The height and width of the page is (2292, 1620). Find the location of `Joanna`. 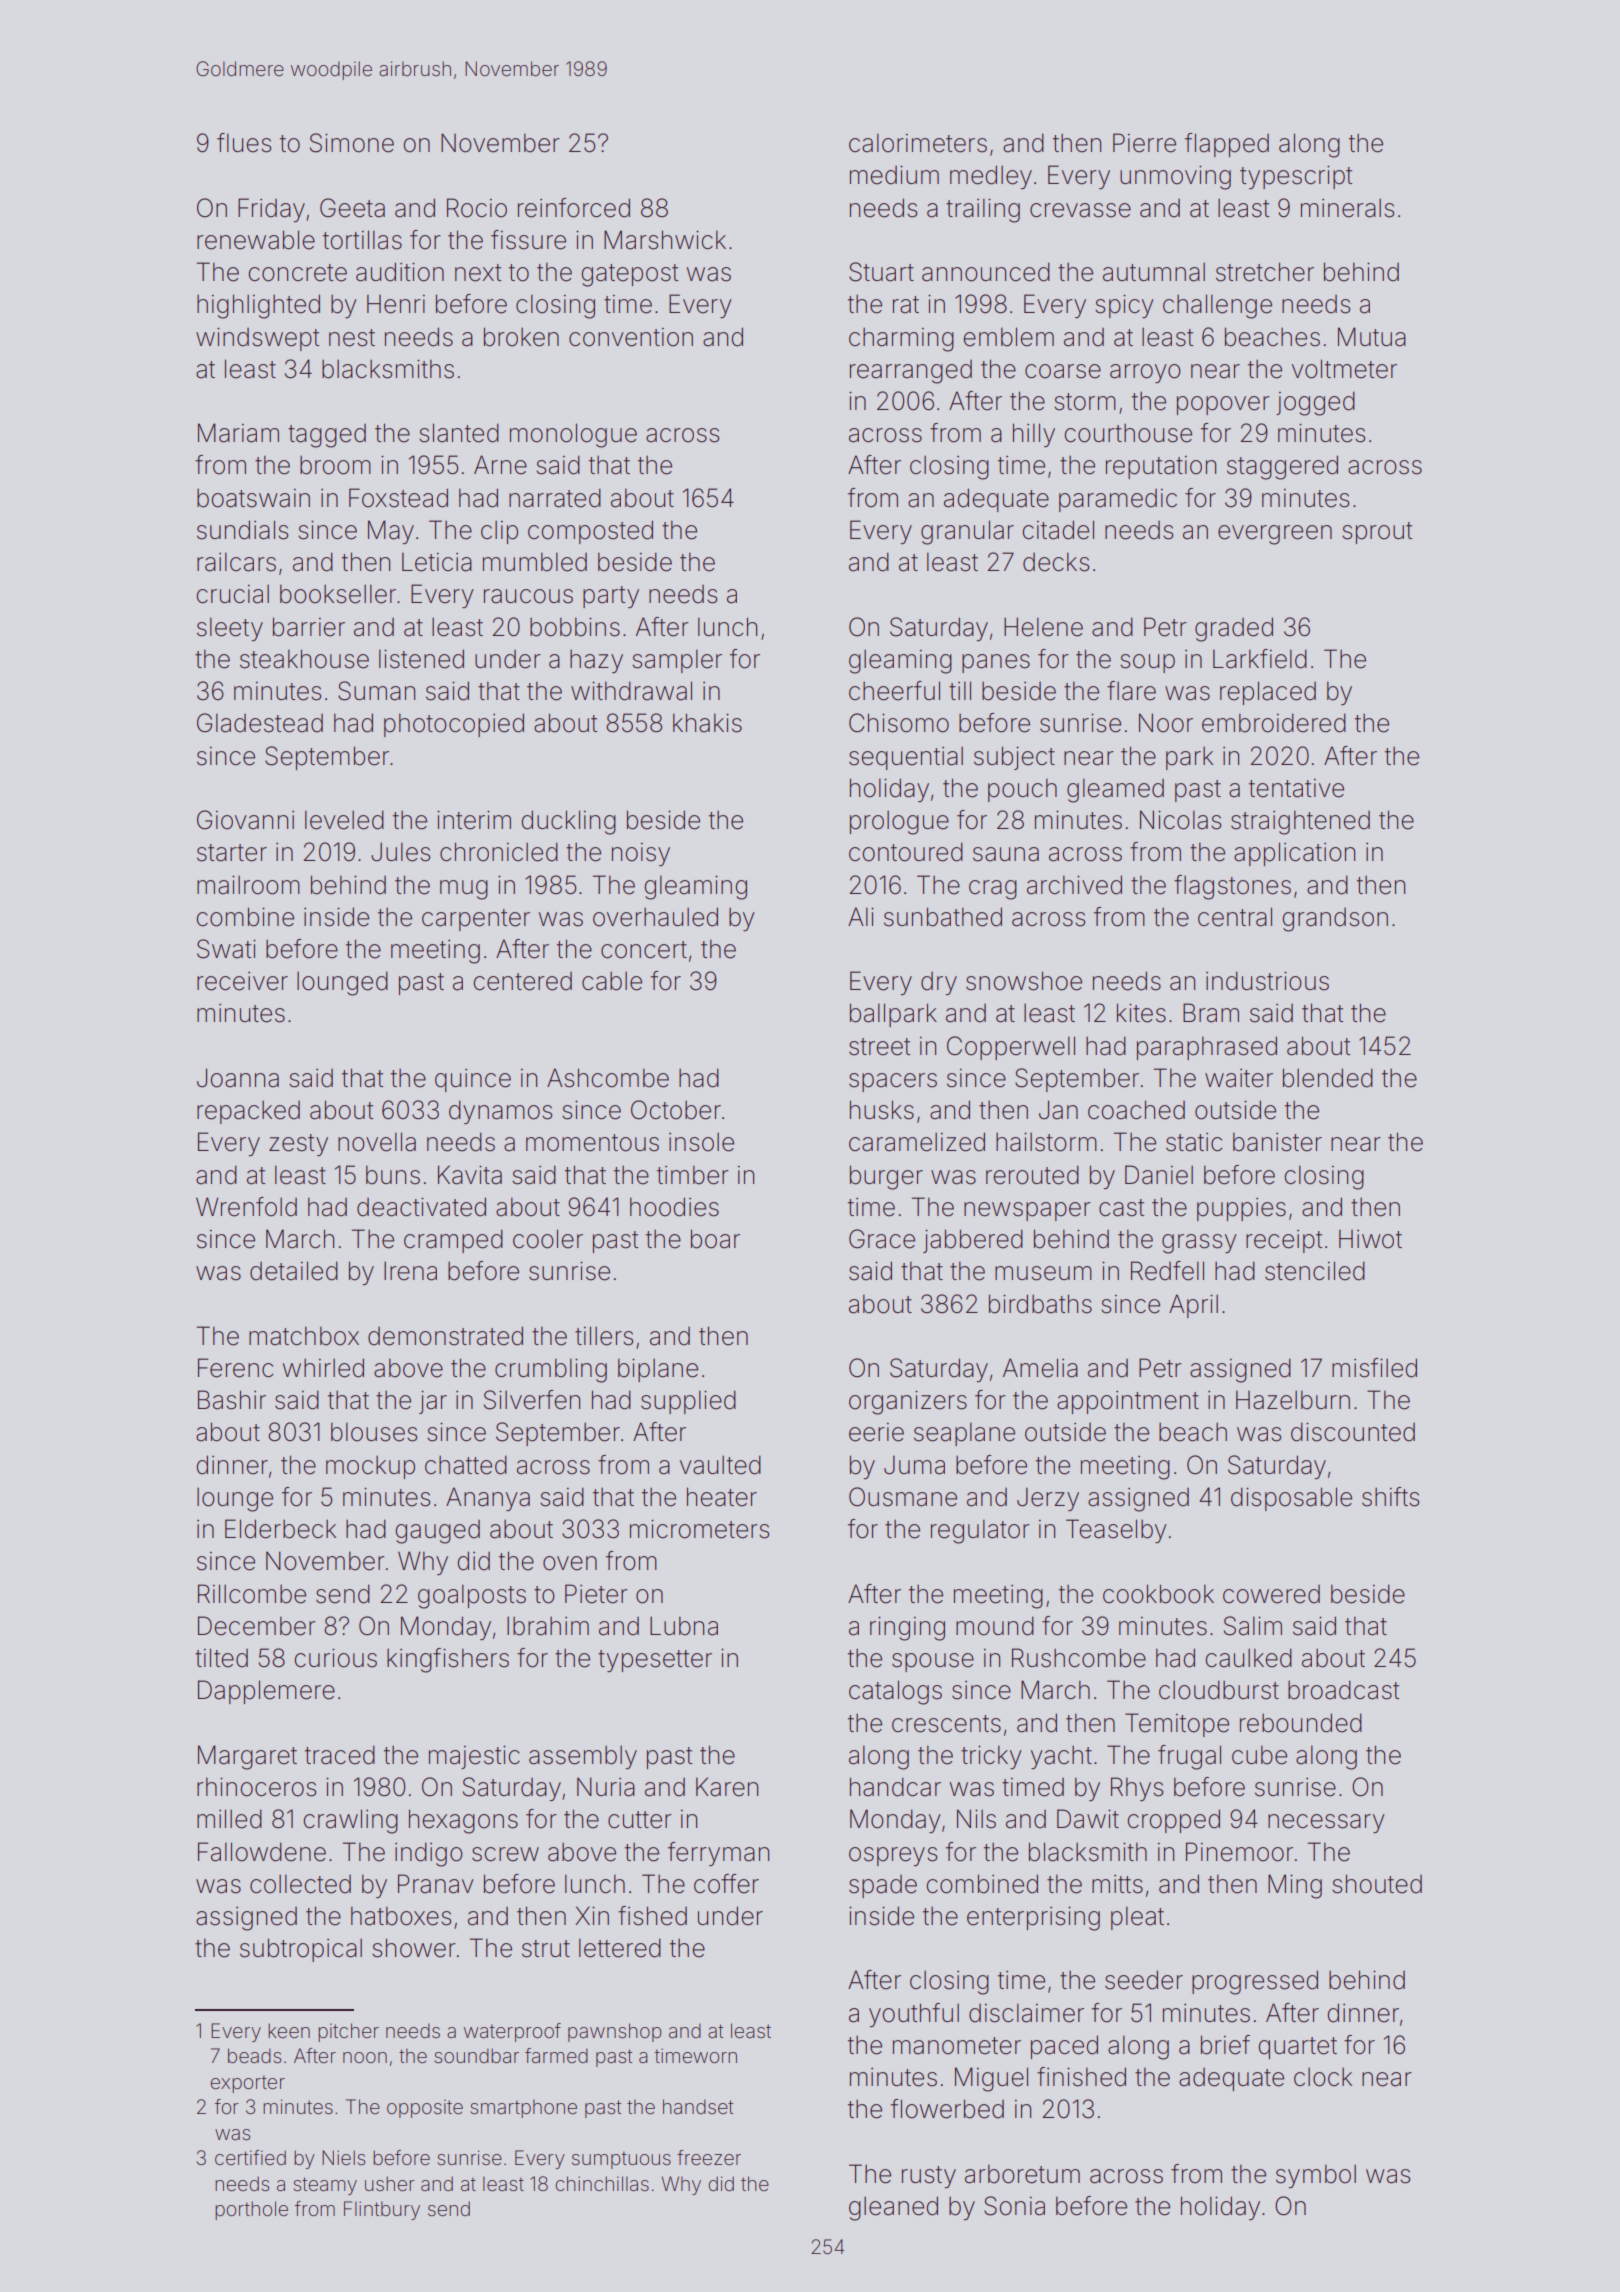

Joanna is located at coordinates (238, 1078).
